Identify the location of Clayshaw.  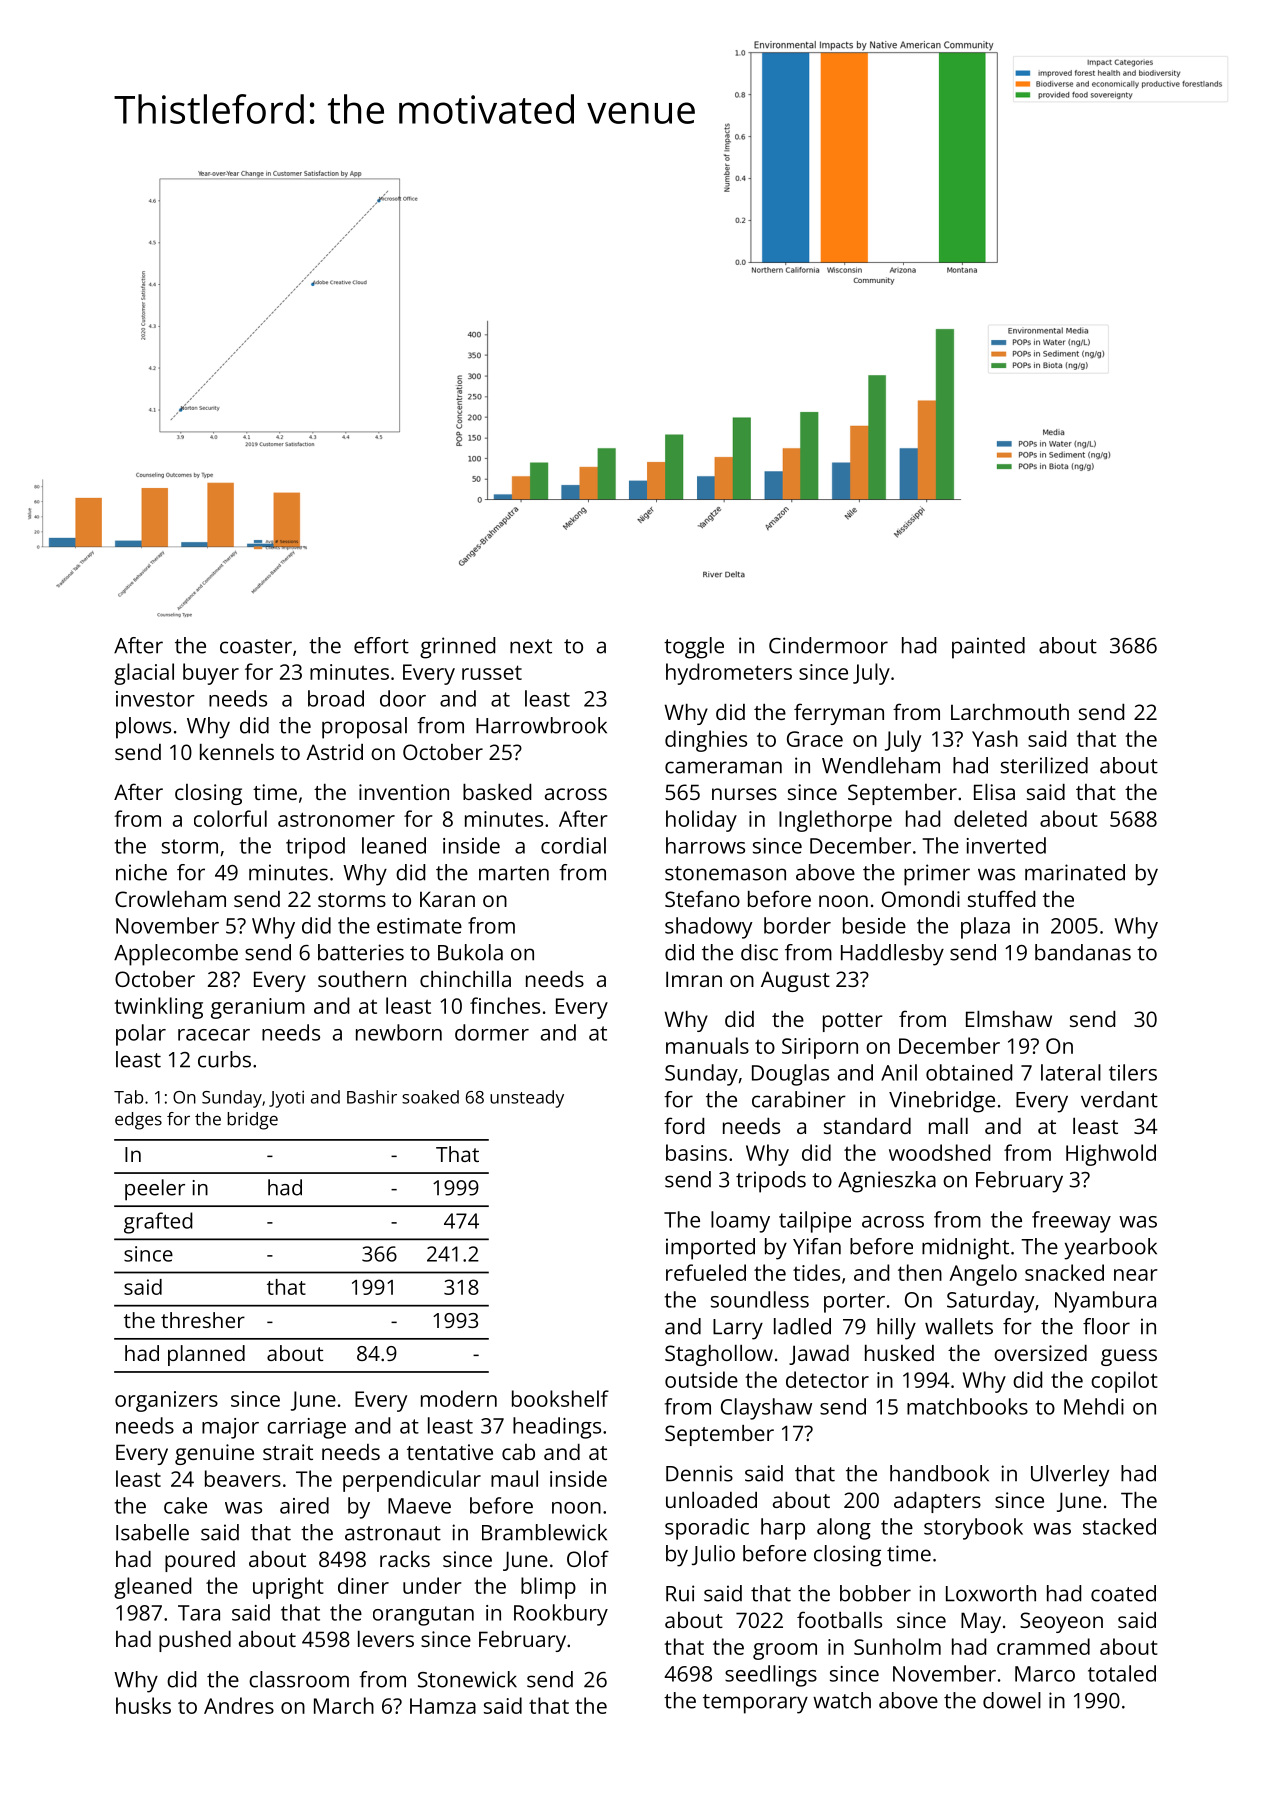
(766, 1409).
